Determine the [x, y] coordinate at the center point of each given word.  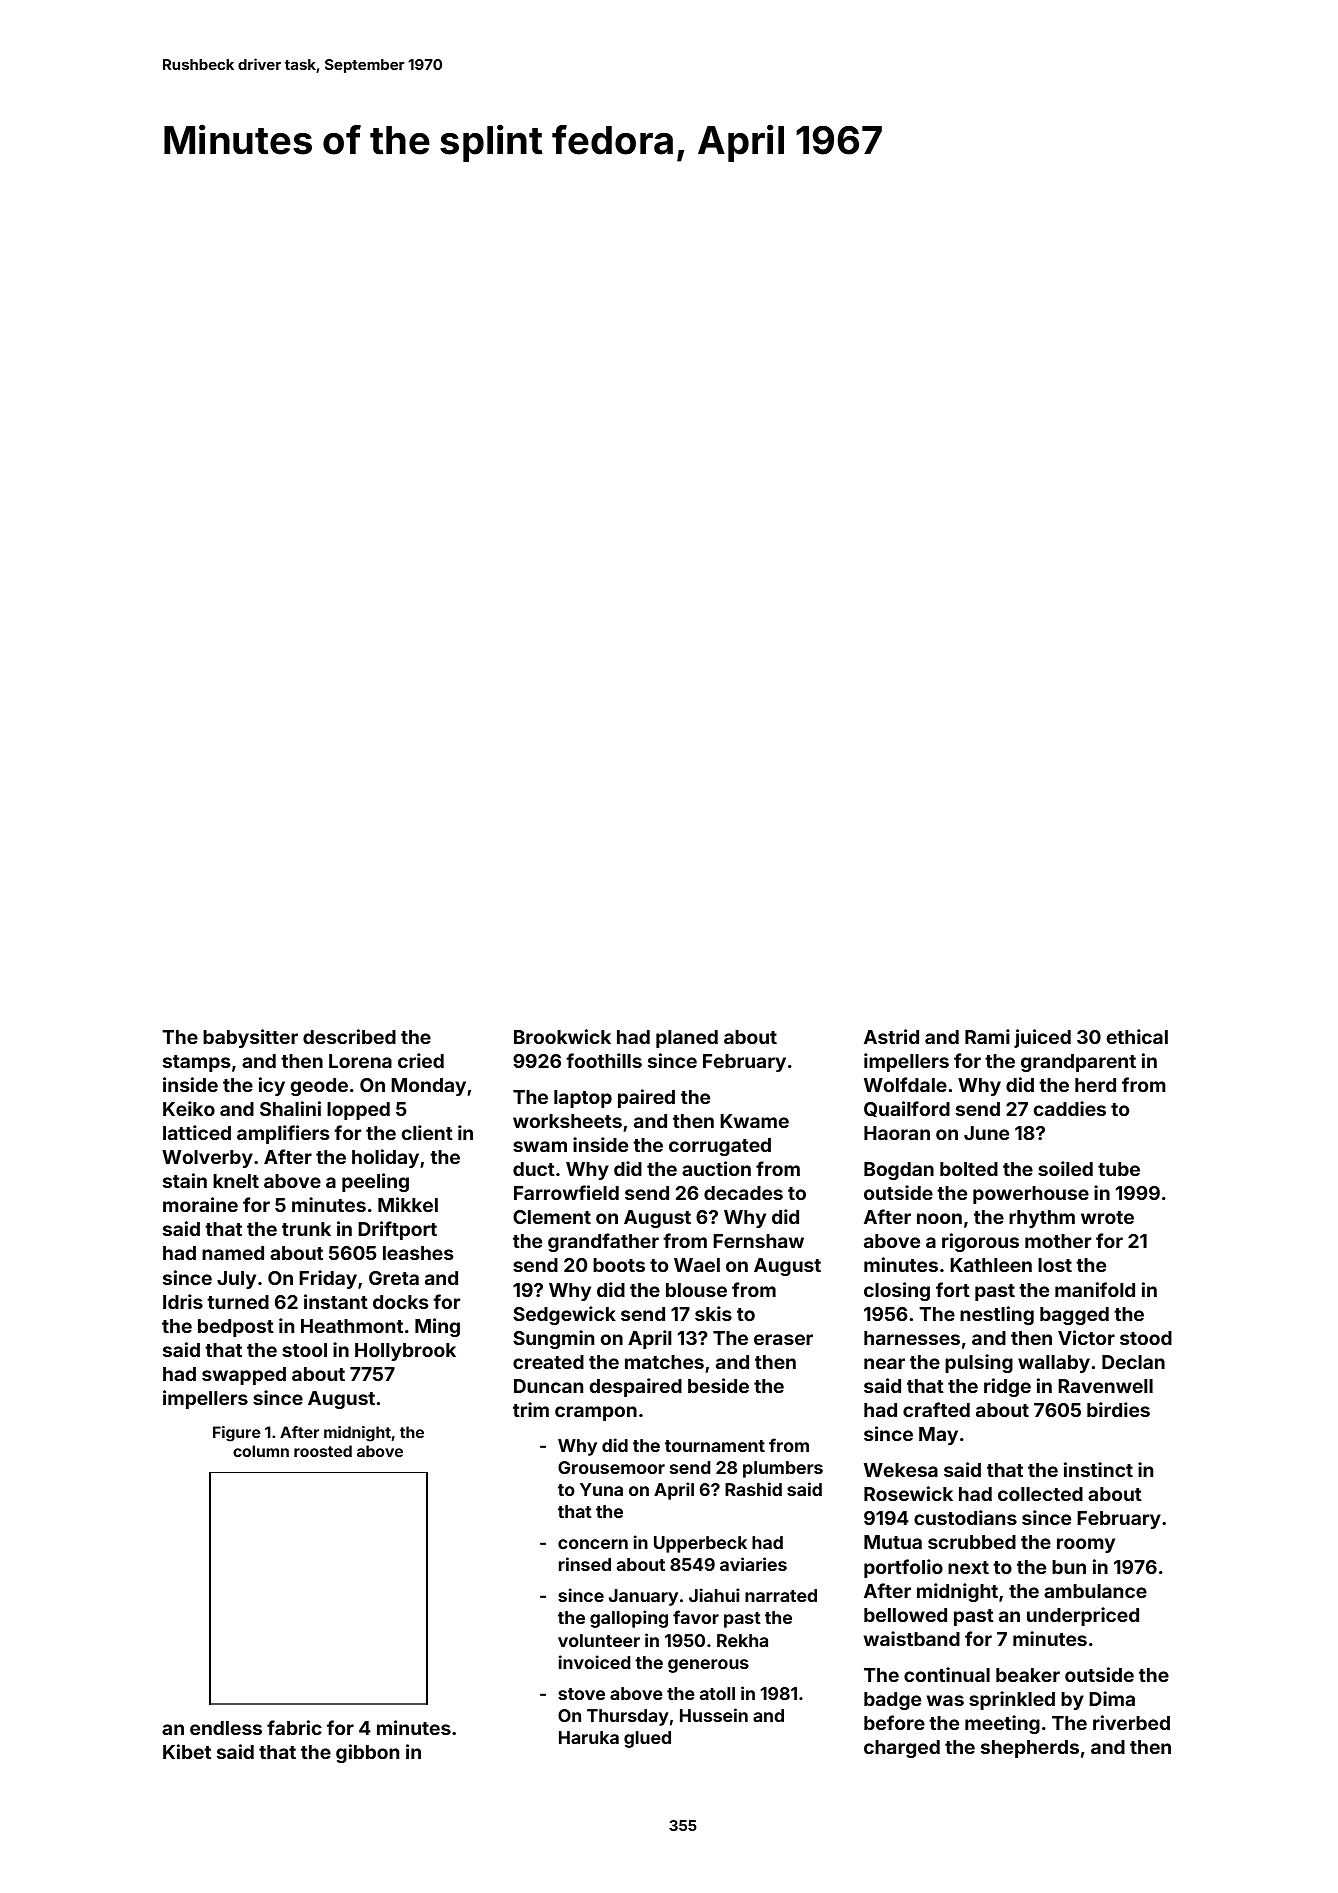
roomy [1086, 1545]
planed [687, 1039]
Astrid [891, 1036]
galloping [629, 1619]
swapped [244, 1376]
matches [664, 1362]
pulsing [979, 1363]
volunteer [599, 1640]
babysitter [250, 1038]
